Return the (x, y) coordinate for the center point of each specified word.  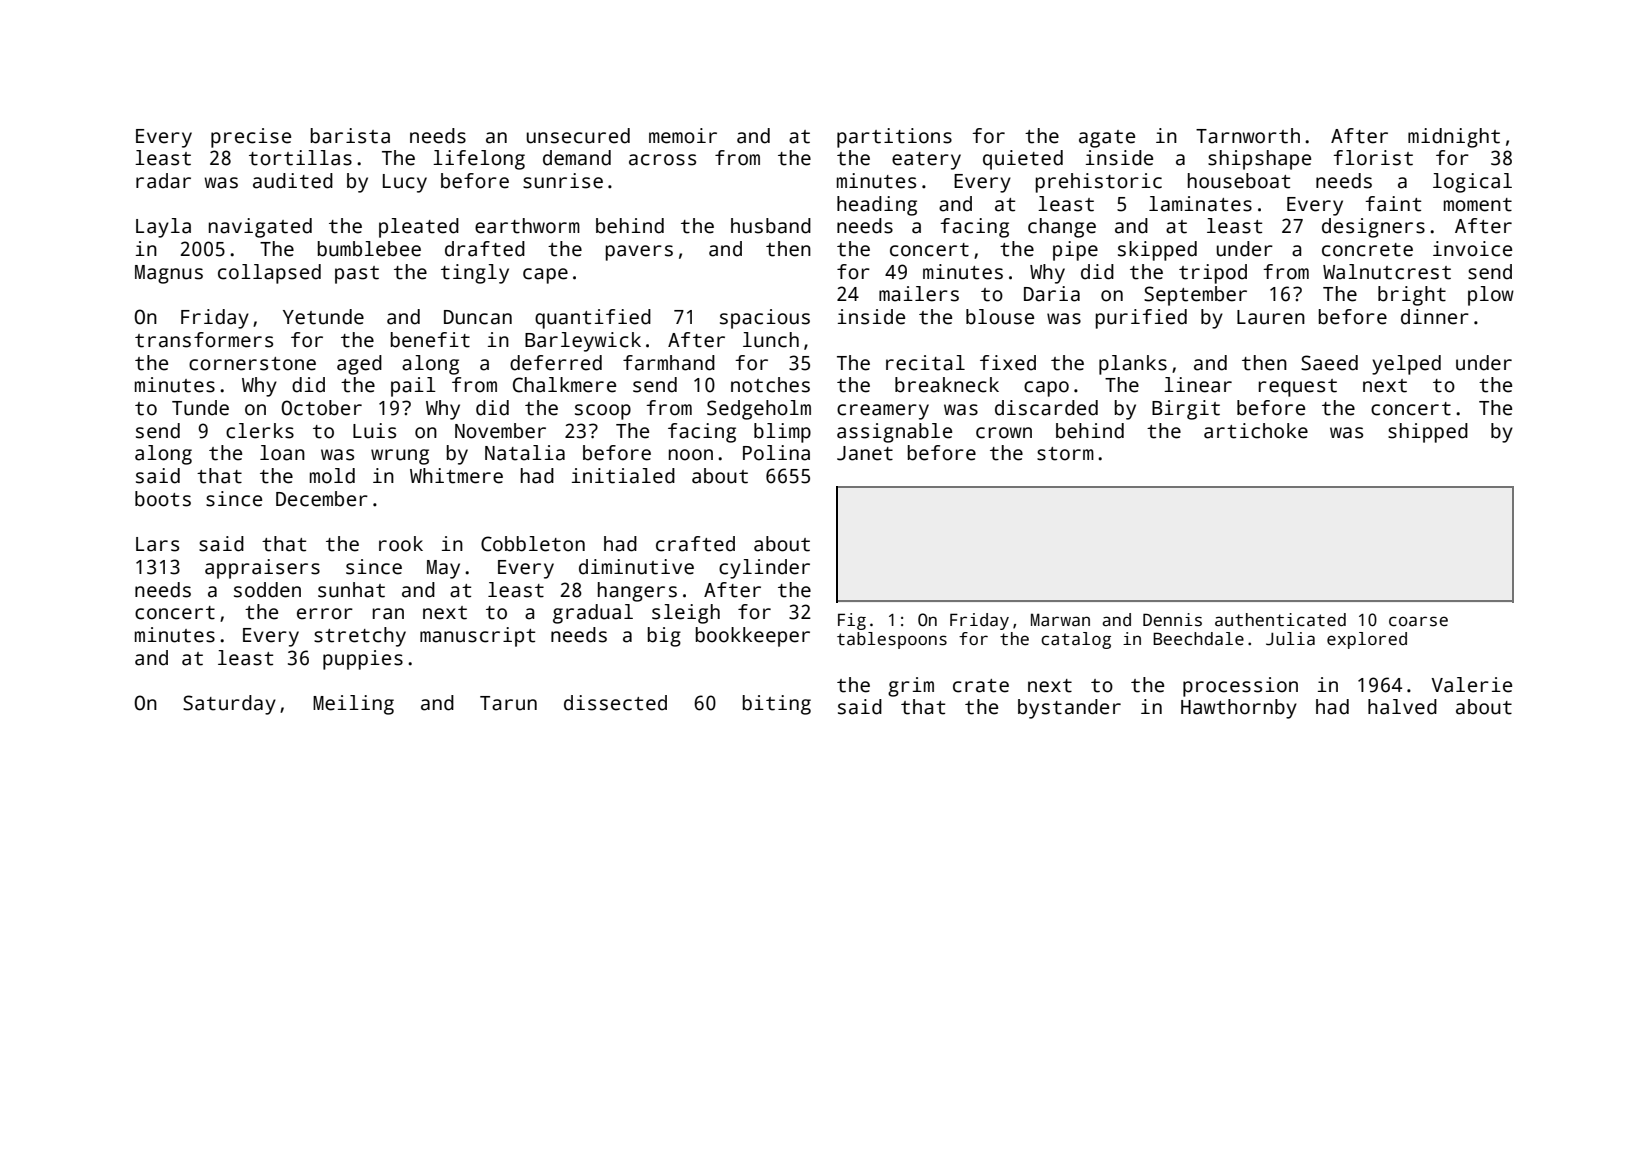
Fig (852, 621)
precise (251, 138)
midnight (1454, 138)
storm (1065, 454)
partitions (894, 138)
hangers (637, 592)
